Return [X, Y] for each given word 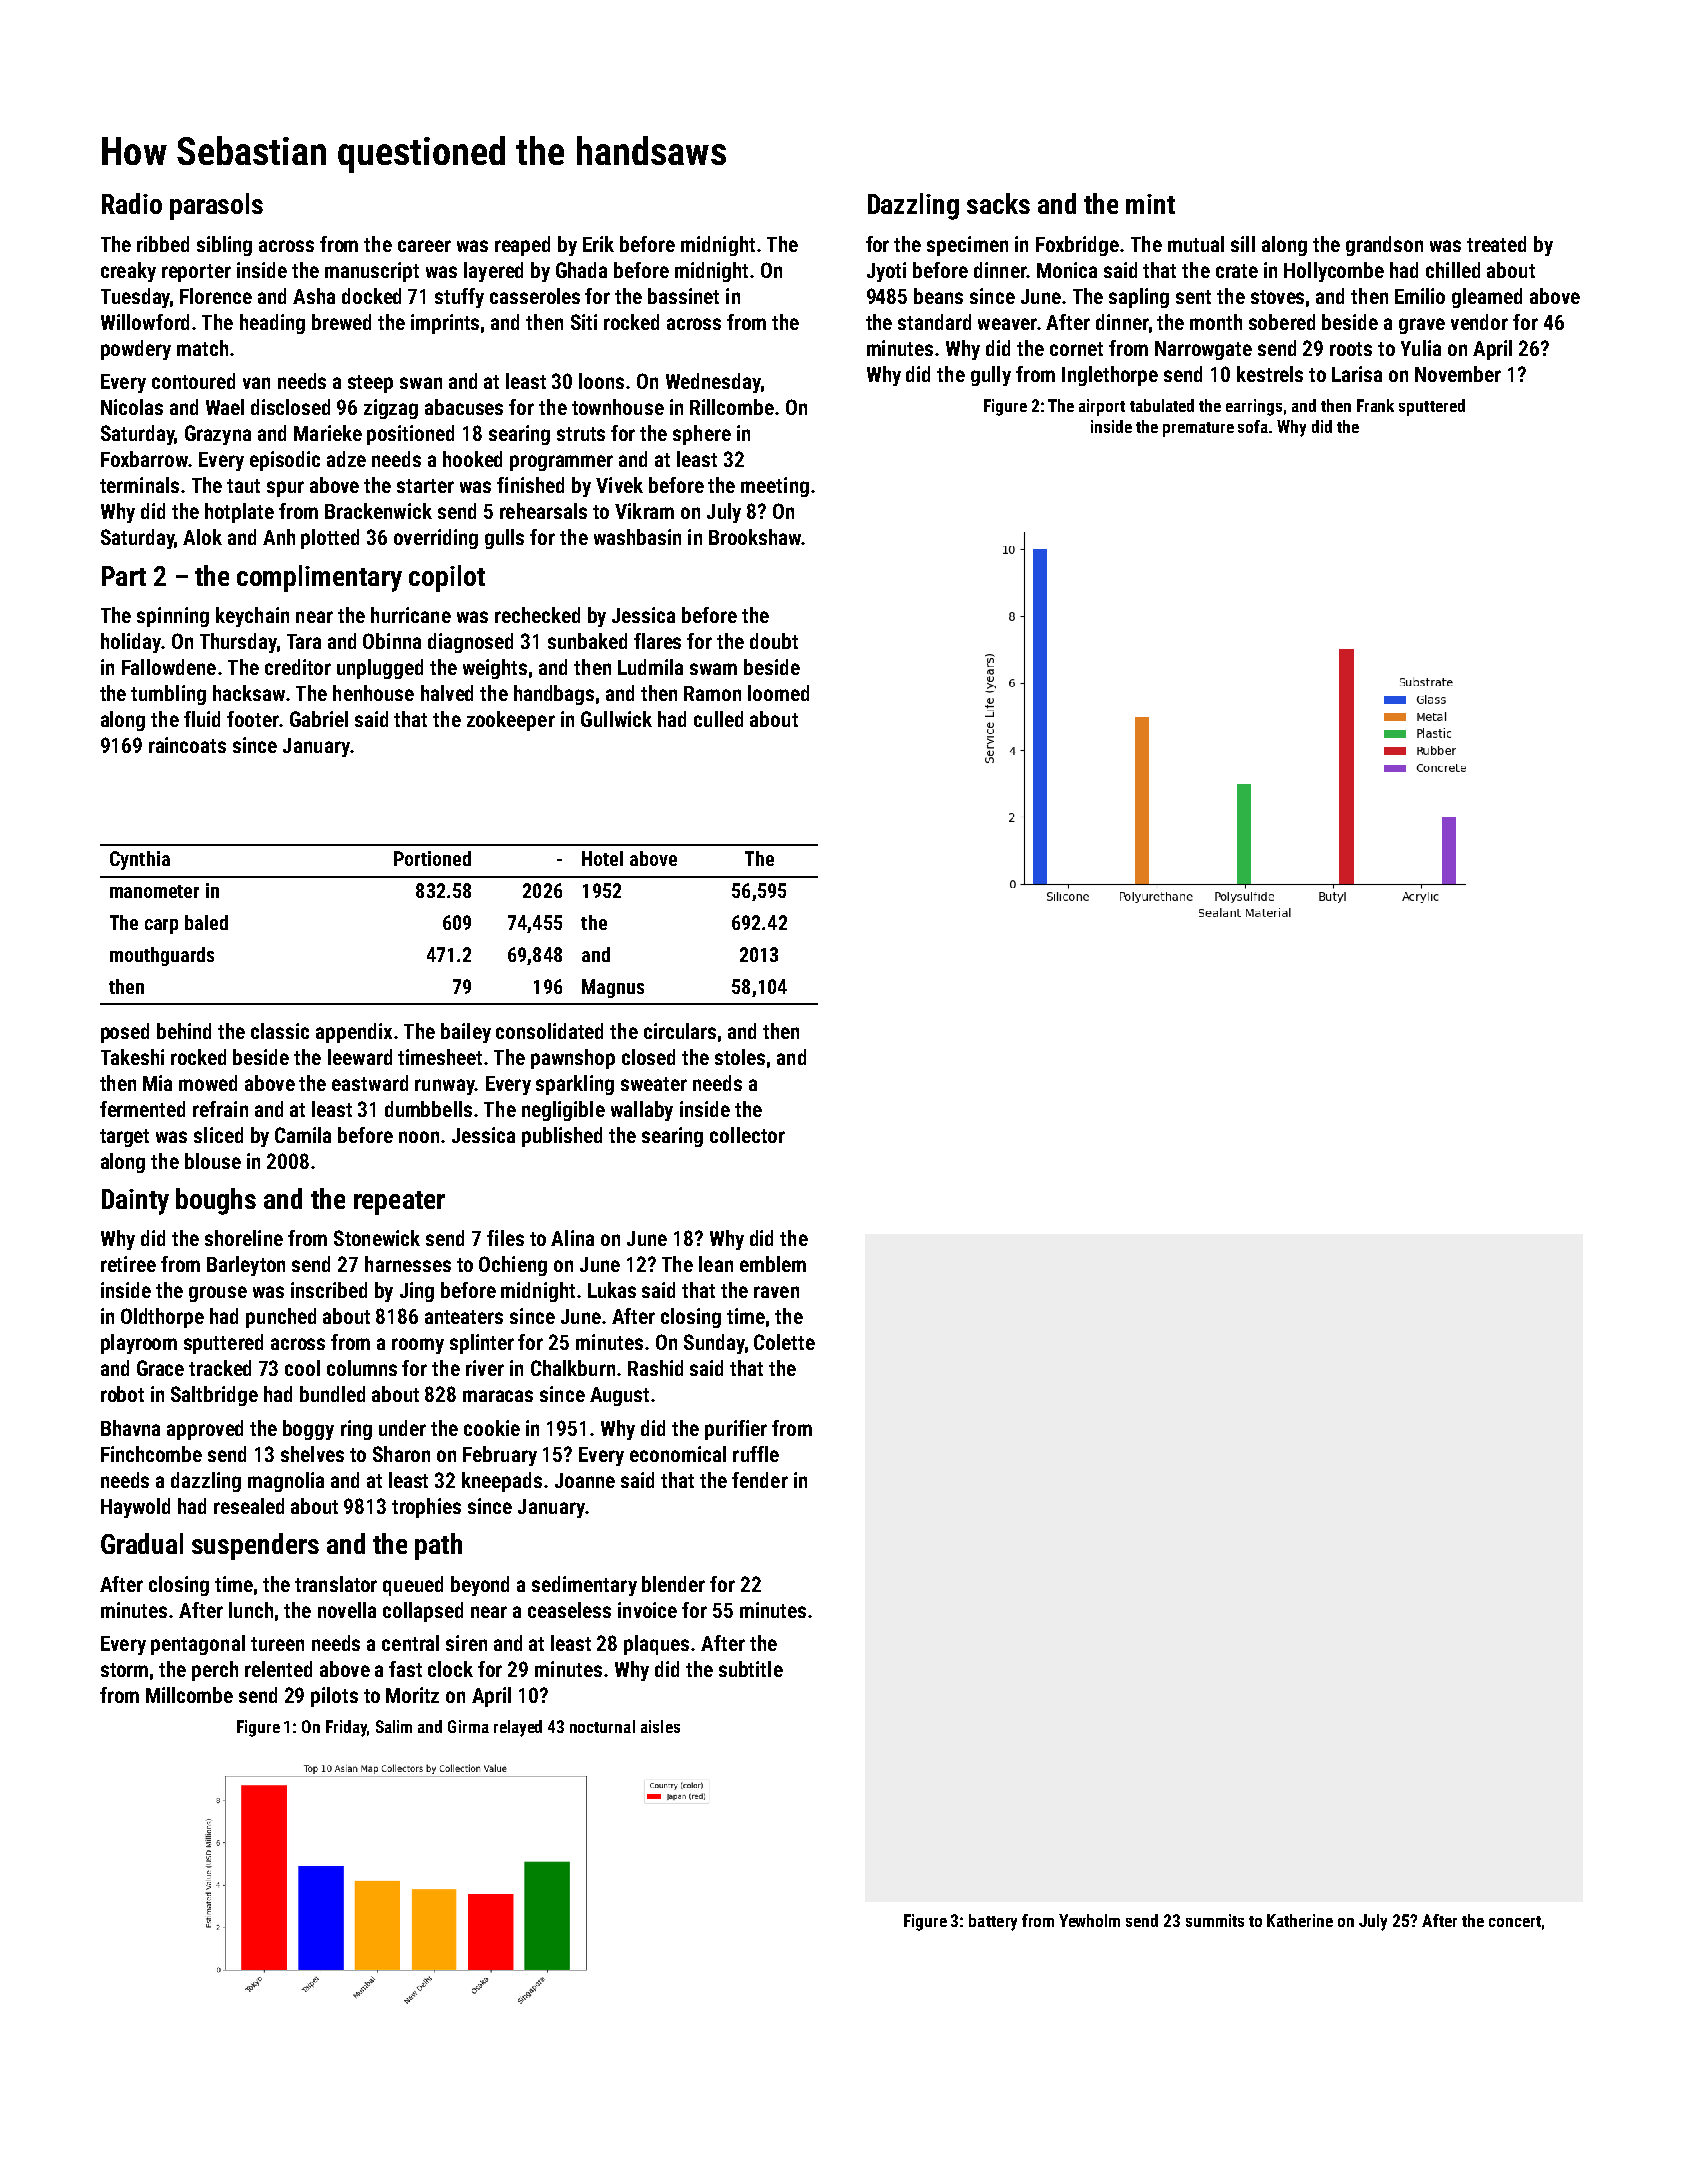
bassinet [683, 296]
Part [124, 576]
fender [760, 1480]
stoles [740, 1057]
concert [1515, 1921]
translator [336, 1584]
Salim [394, 1726]
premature [1198, 429]
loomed [778, 693]
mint [1150, 204]
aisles [660, 1726]
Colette [784, 1342]
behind [184, 1031]
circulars [680, 1031]
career [424, 246]
